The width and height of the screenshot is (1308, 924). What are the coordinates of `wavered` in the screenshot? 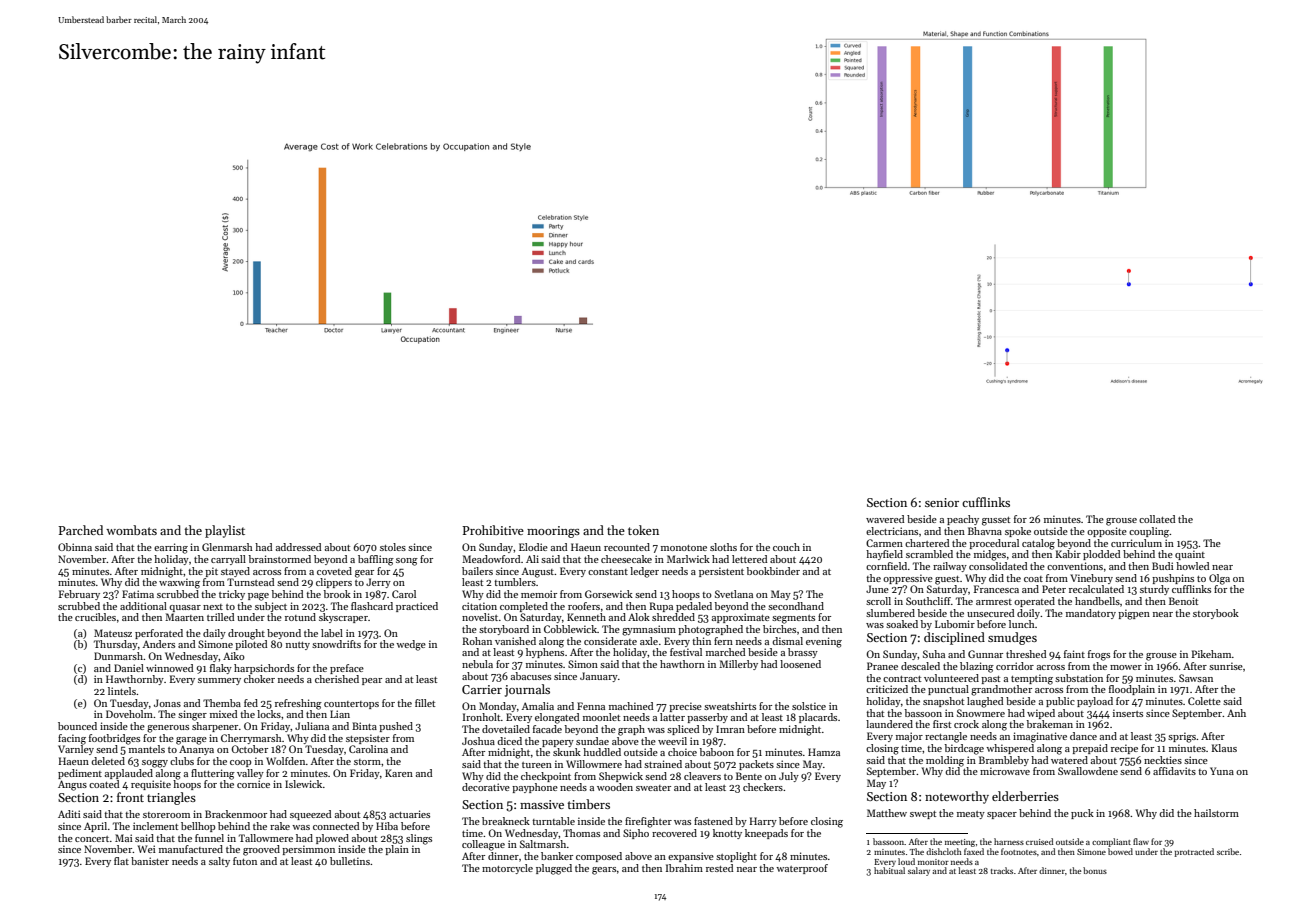 It's located at (885, 519).
